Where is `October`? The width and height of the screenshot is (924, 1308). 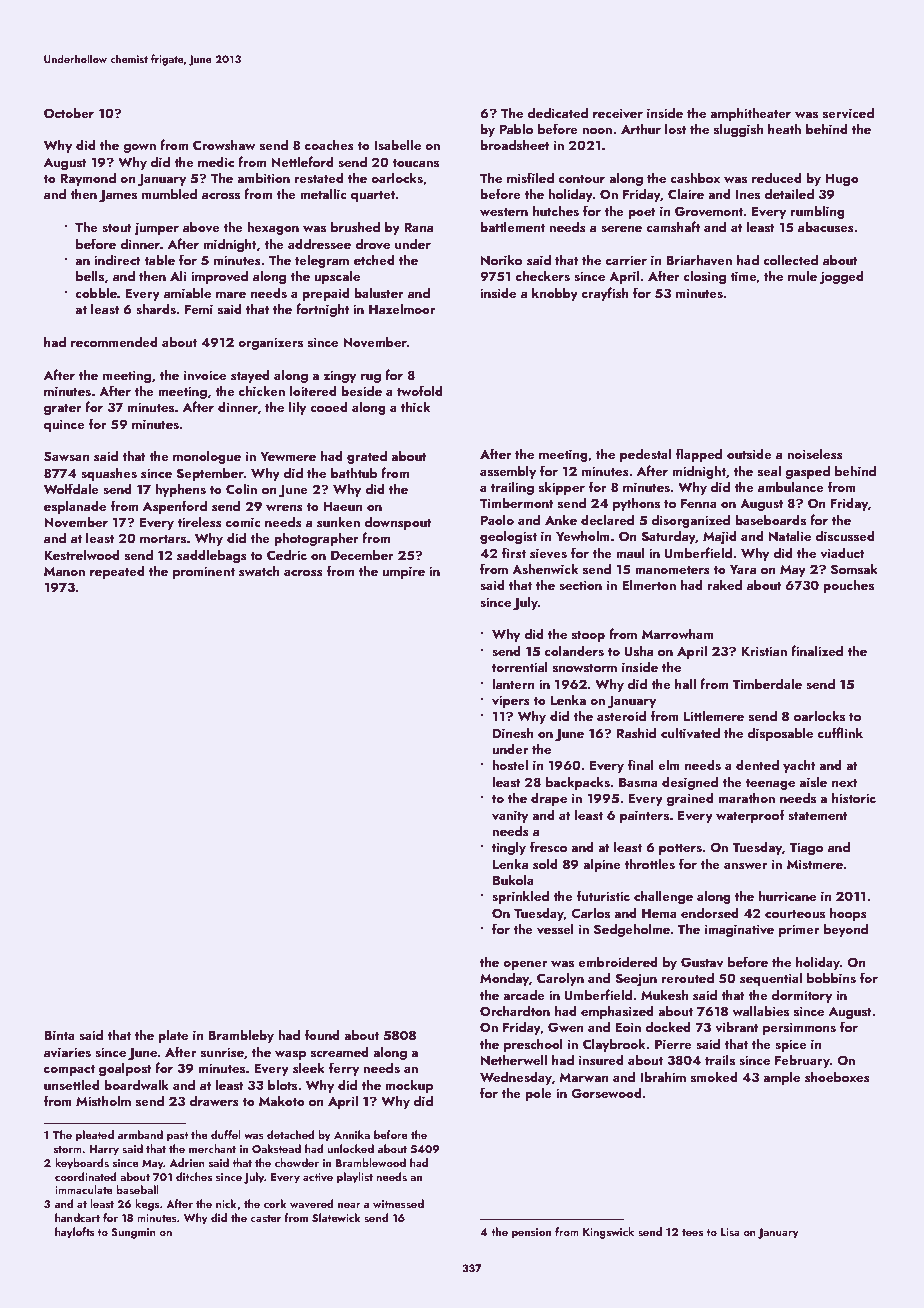 October is located at coordinates (69, 113).
